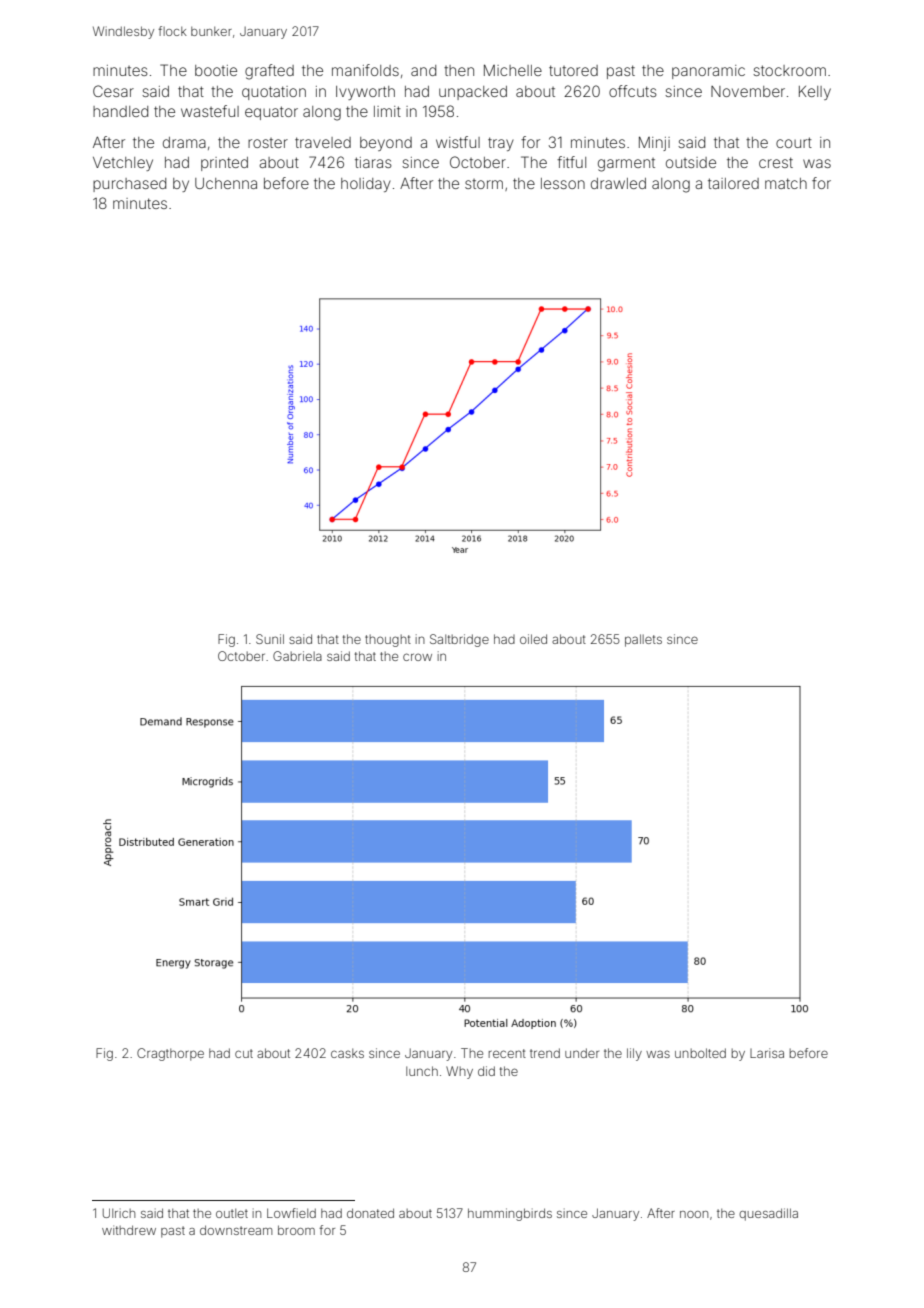 The height and width of the image is (1308, 924). I want to click on panoramic, so click(708, 72).
